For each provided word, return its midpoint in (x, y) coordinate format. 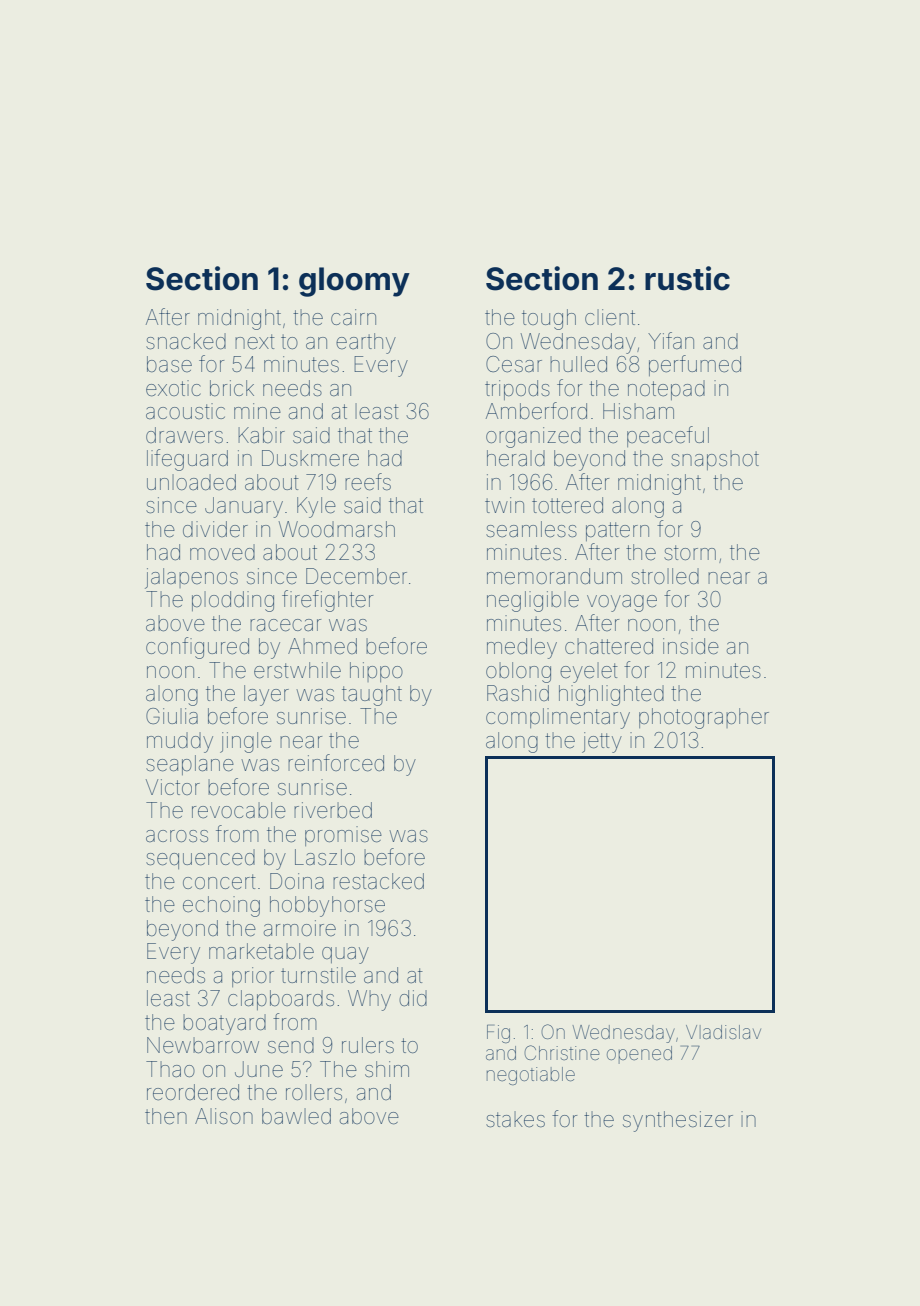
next (255, 341)
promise (343, 836)
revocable (239, 810)
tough (549, 319)
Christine (562, 1052)
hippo (376, 672)
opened (639, 1055)
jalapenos (191, 578)
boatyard (224, 1024)
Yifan (671, 340)
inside (691, 646)
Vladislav (723, 1032)
